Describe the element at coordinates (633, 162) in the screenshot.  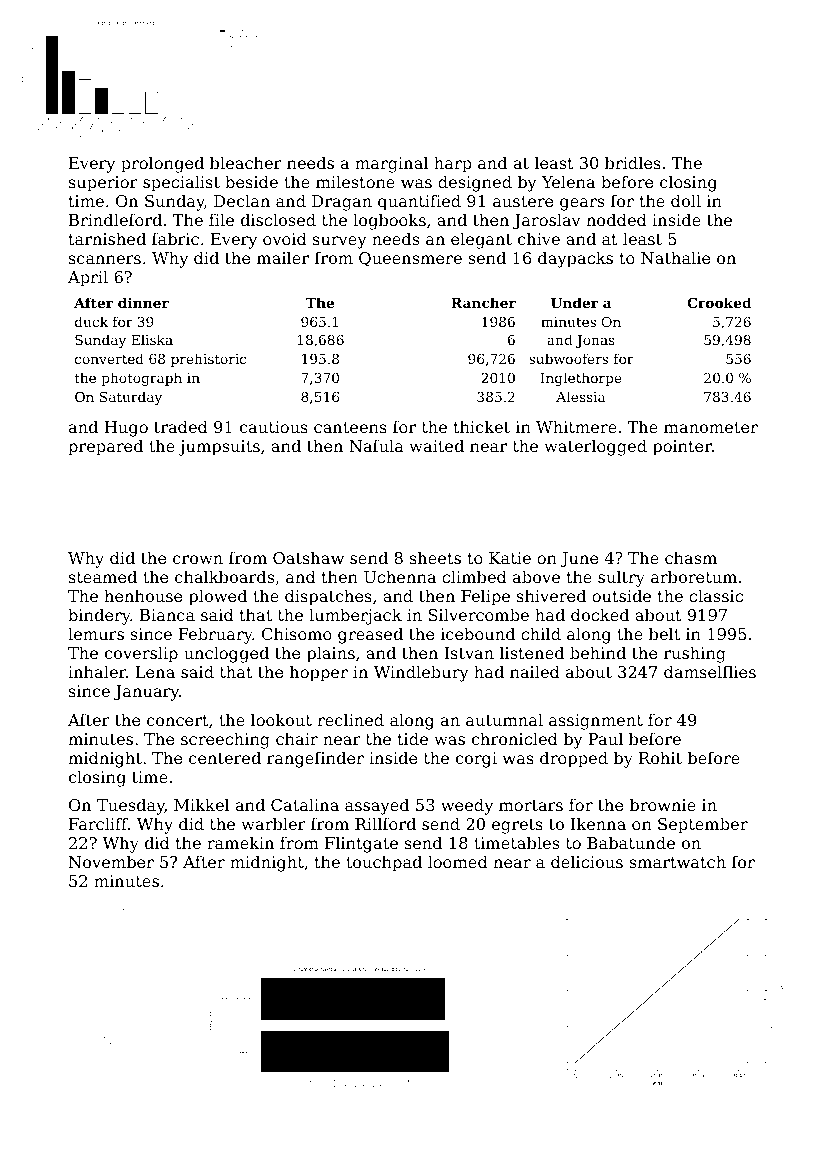
I see `bridles` at that location.
